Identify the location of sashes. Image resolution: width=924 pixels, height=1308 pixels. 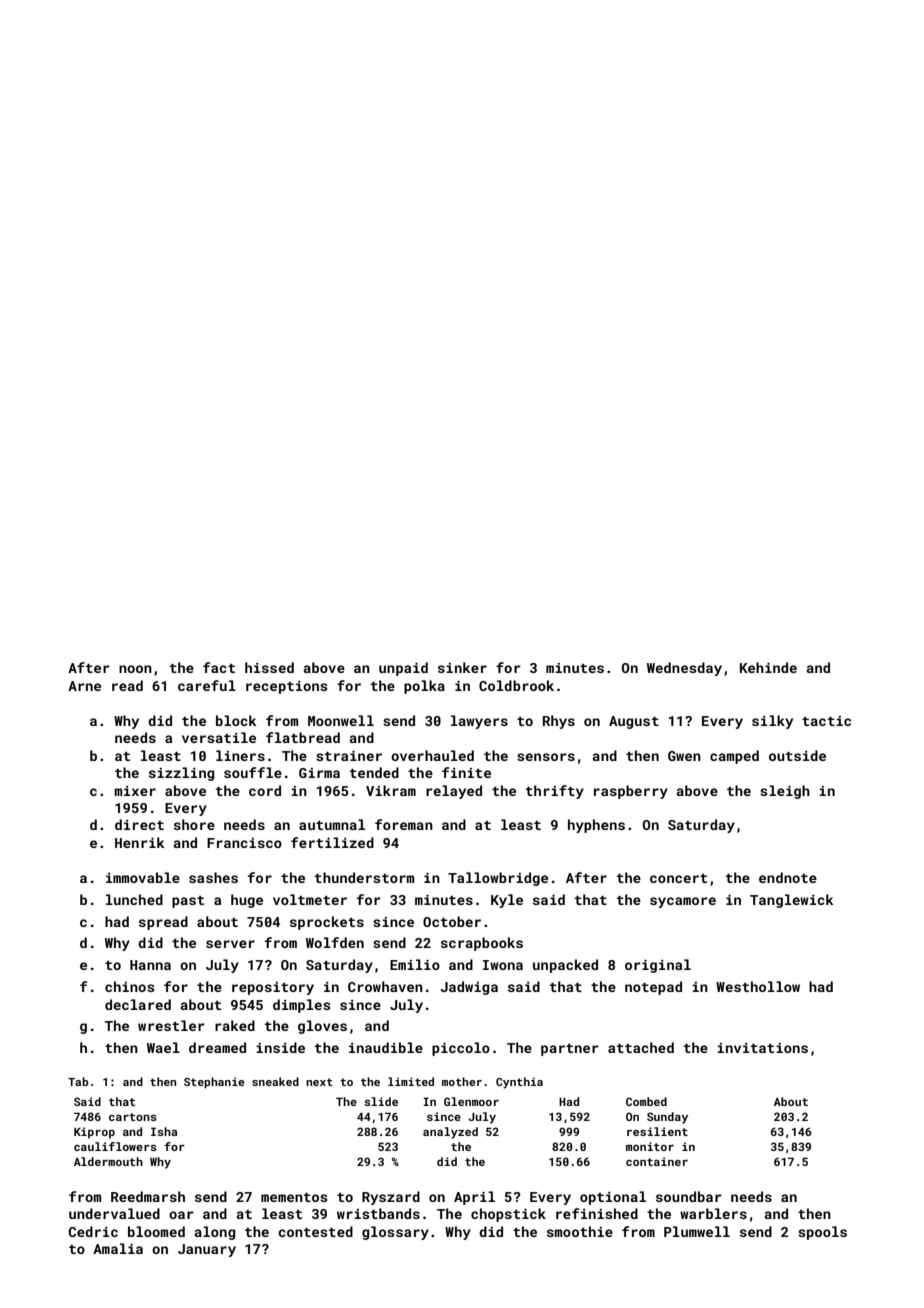
(213, 877).
